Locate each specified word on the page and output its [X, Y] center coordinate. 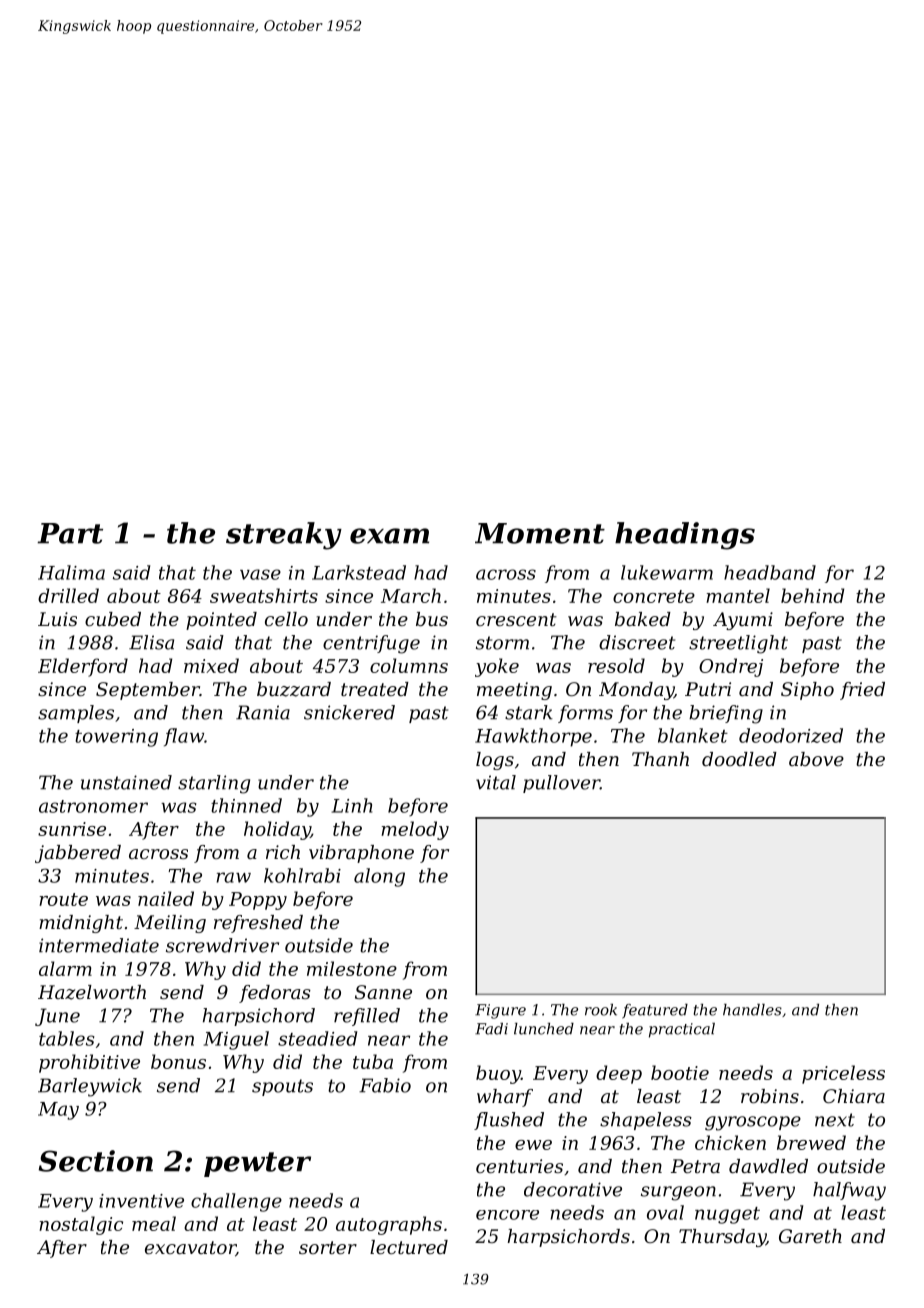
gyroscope [753, 1123]
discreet [637, 642]
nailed [166, 898]
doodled [739, 759]
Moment [540, 533]
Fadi [491, 1029]
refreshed [258, 924]
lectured [409, 1247]
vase [260, 574]
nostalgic [81, 1225]
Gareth [810, 1236]
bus [432, 619]
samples [76, 714]
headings [685, 536]
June [57, 1017]
